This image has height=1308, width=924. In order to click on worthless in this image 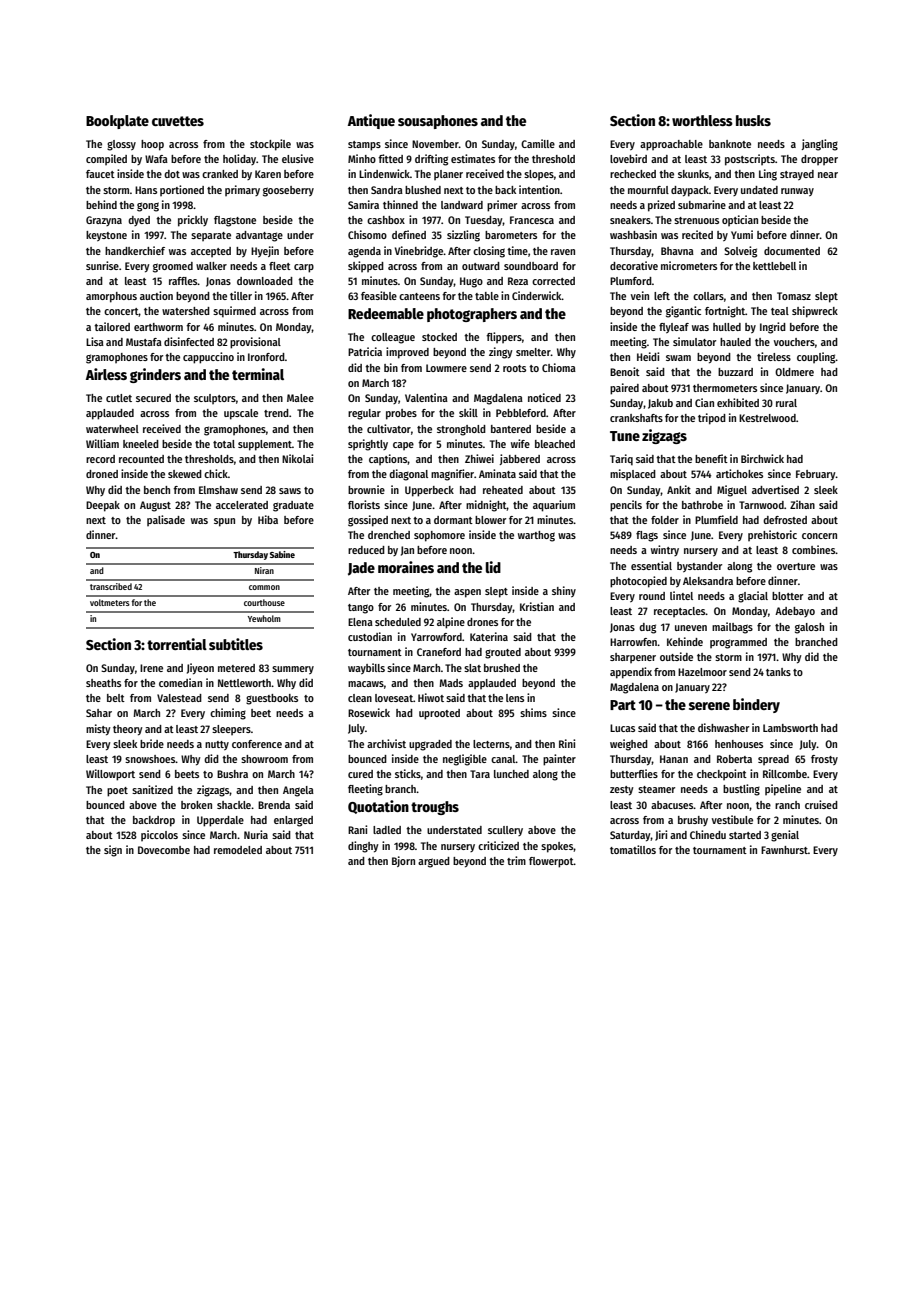, I will do `click(702, 120)`.
